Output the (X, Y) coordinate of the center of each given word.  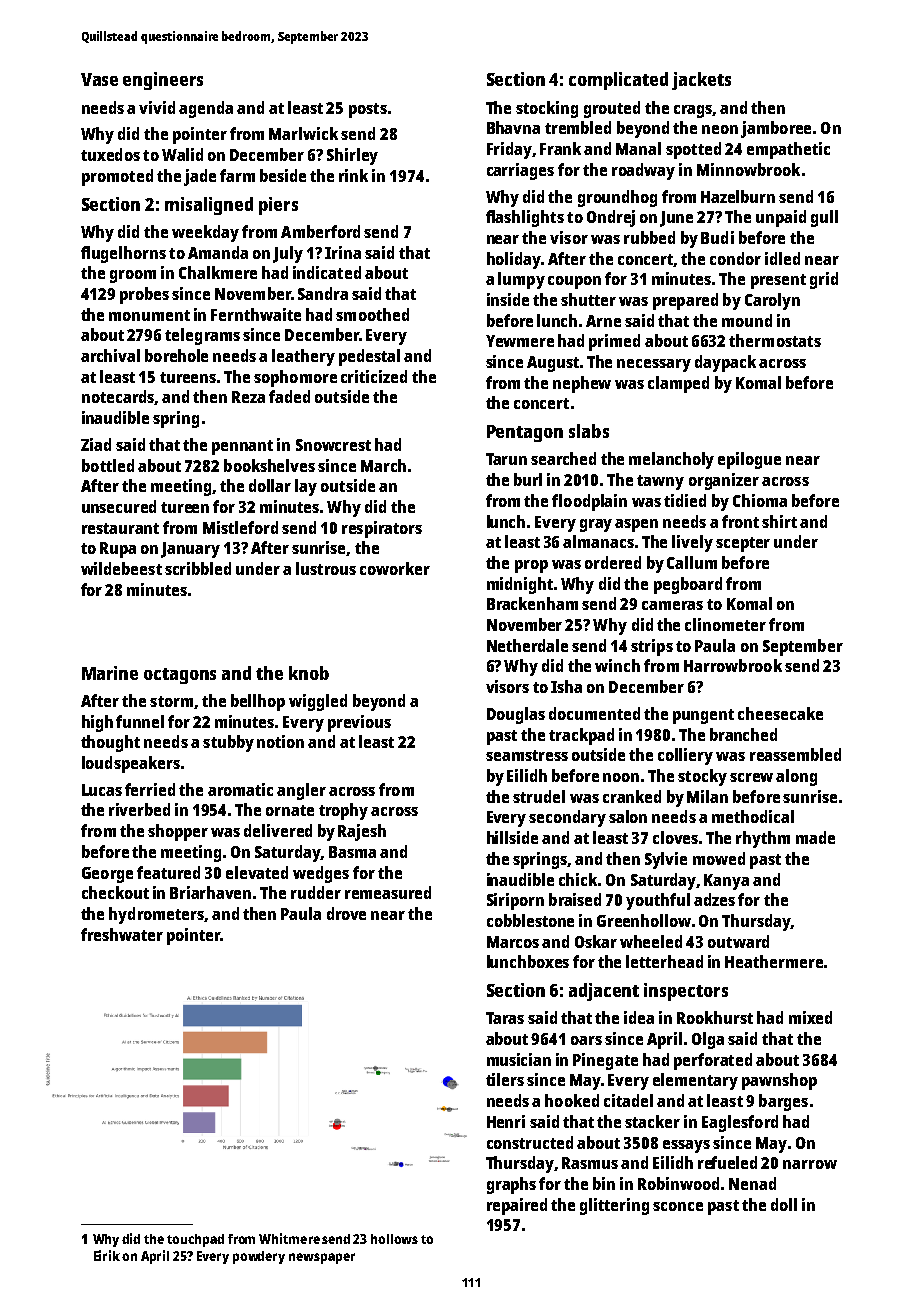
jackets (701, 81)
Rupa (118, 550)
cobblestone (530, 920)
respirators (382, 529)
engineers (163, 81)
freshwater (122, 934)
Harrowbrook (733, 665)
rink (353, 175)
